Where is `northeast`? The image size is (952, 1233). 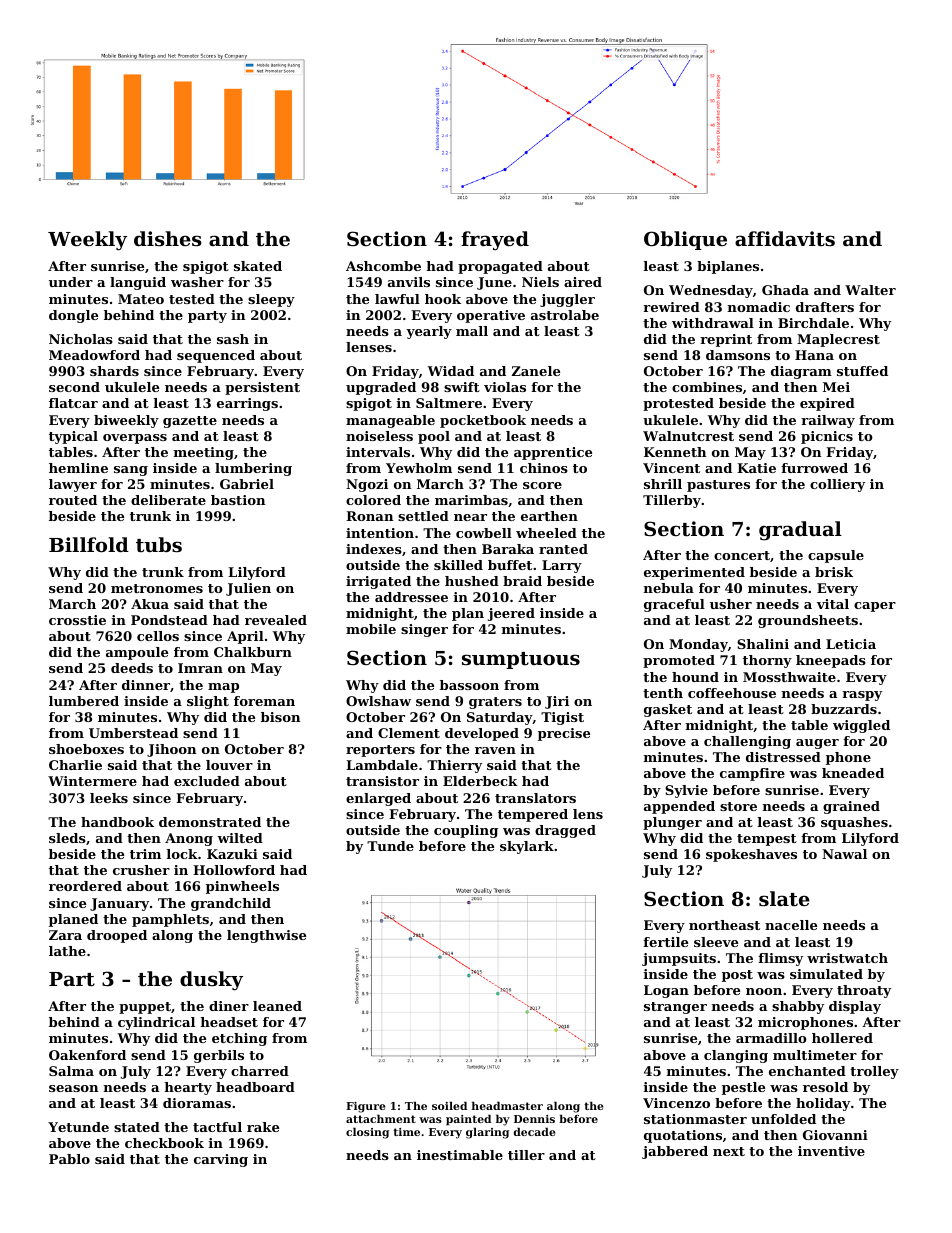 northeast is located at coordinates (724, 925).
